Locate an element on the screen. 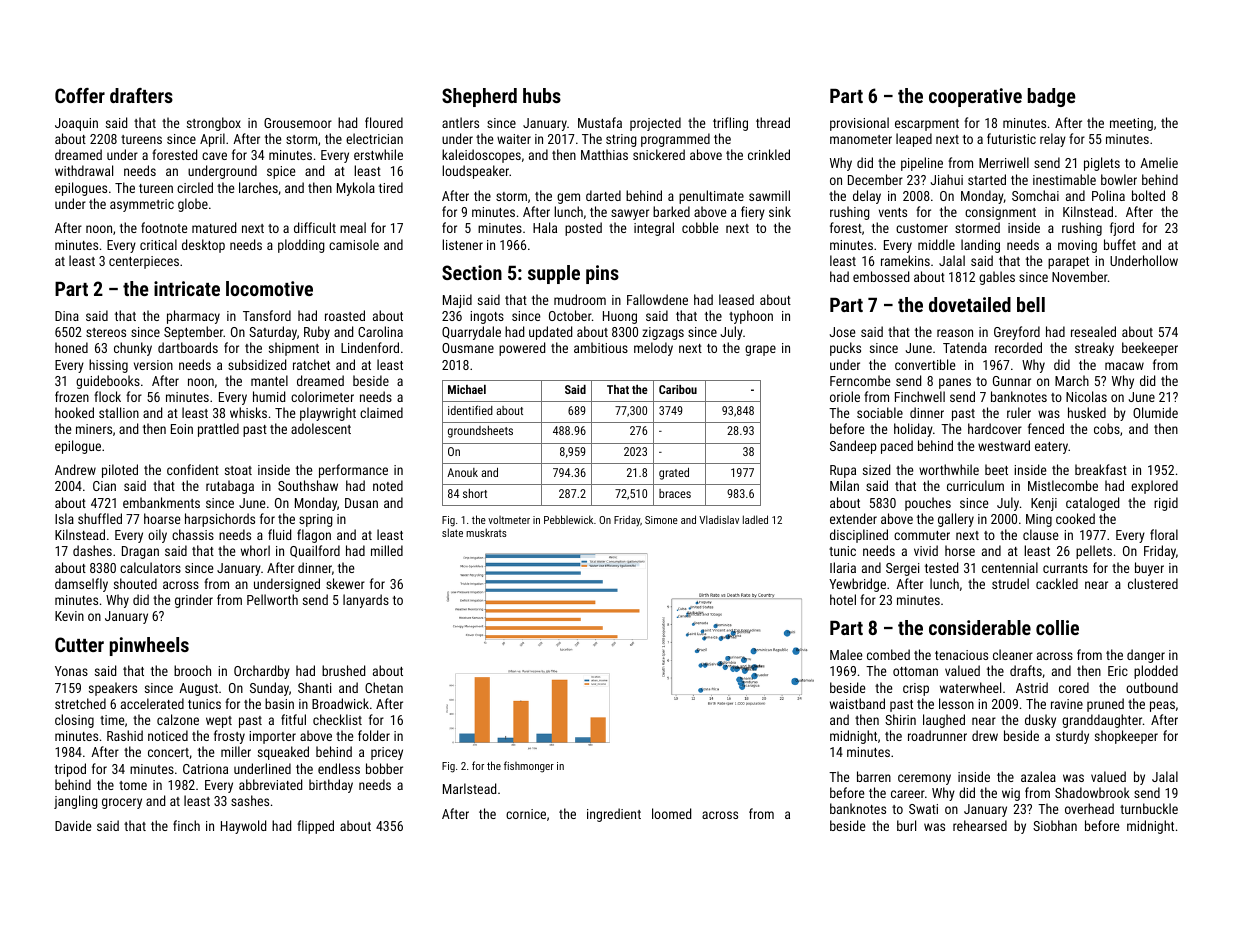 The image size is (1233, 952). Orchardby is located at coordinates (262, 672).
